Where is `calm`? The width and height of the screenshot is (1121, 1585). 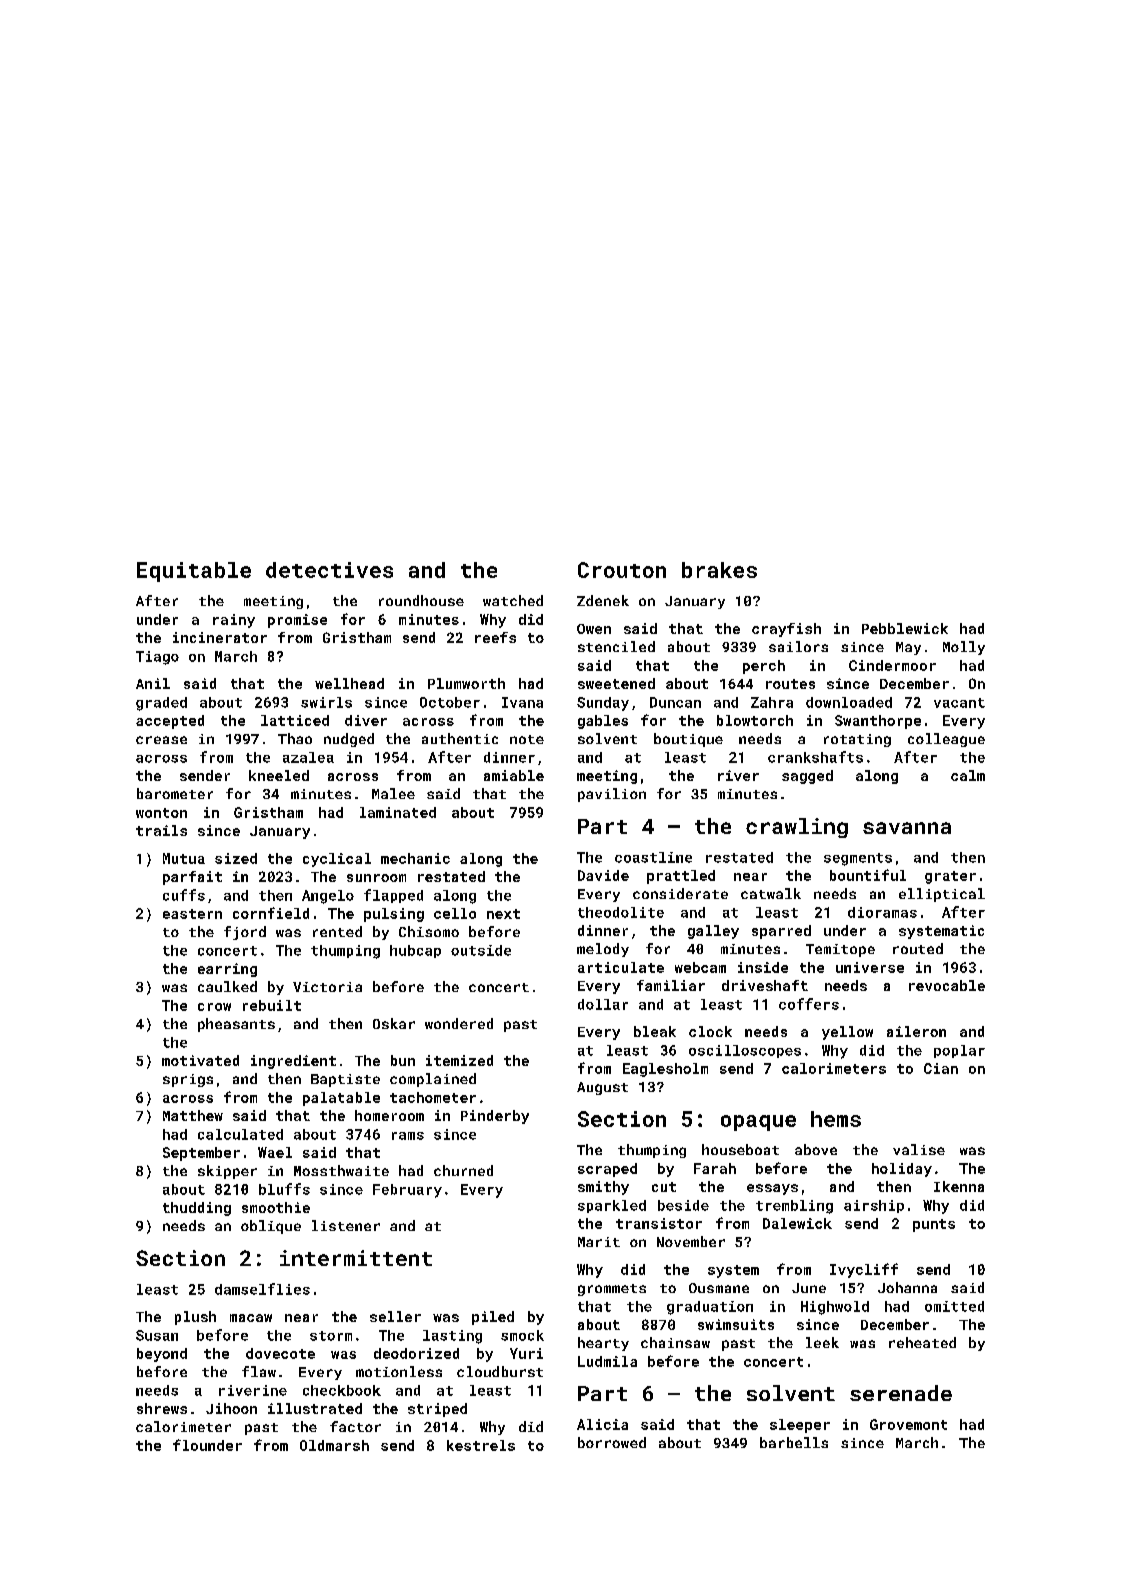 calm is located at coordinates (968, 775).
